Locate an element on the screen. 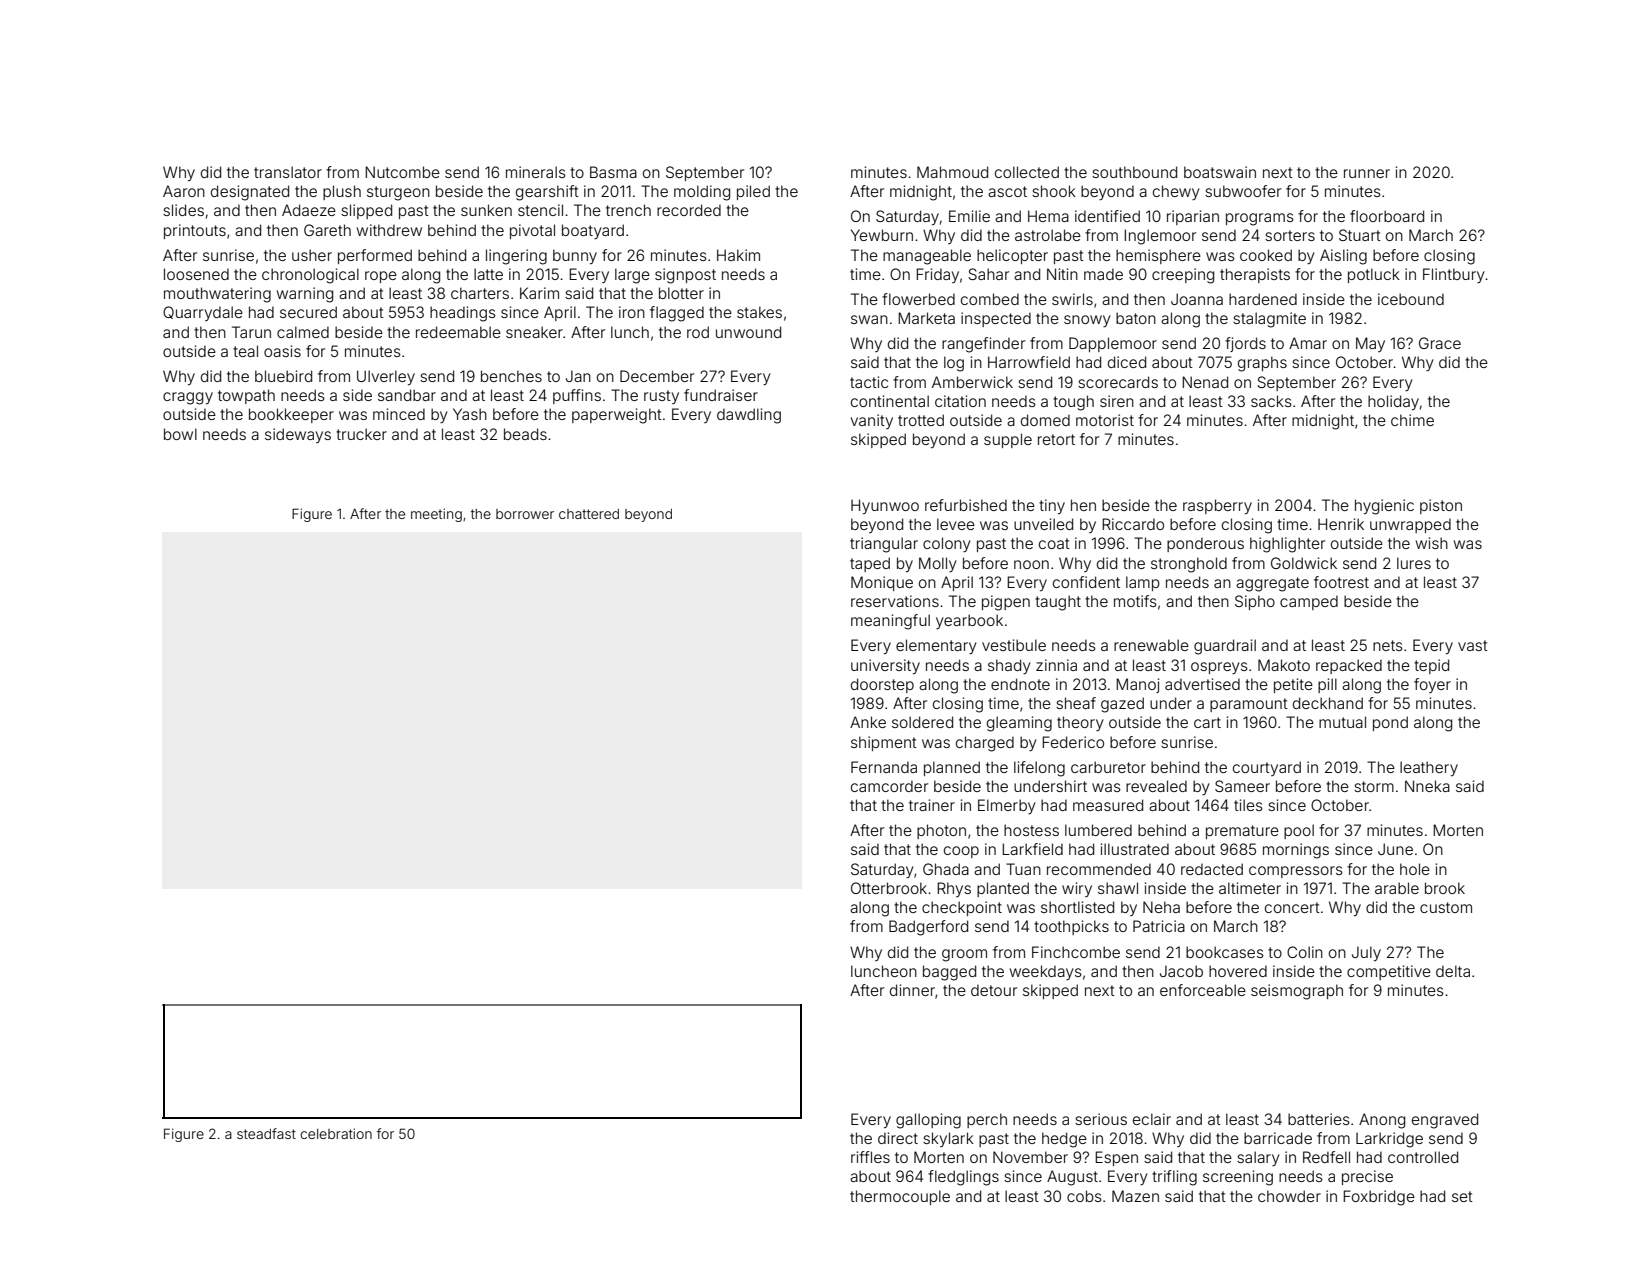 This screenshot has width=1652, height=1277. creeping is located at coordinates (1183, 276).
